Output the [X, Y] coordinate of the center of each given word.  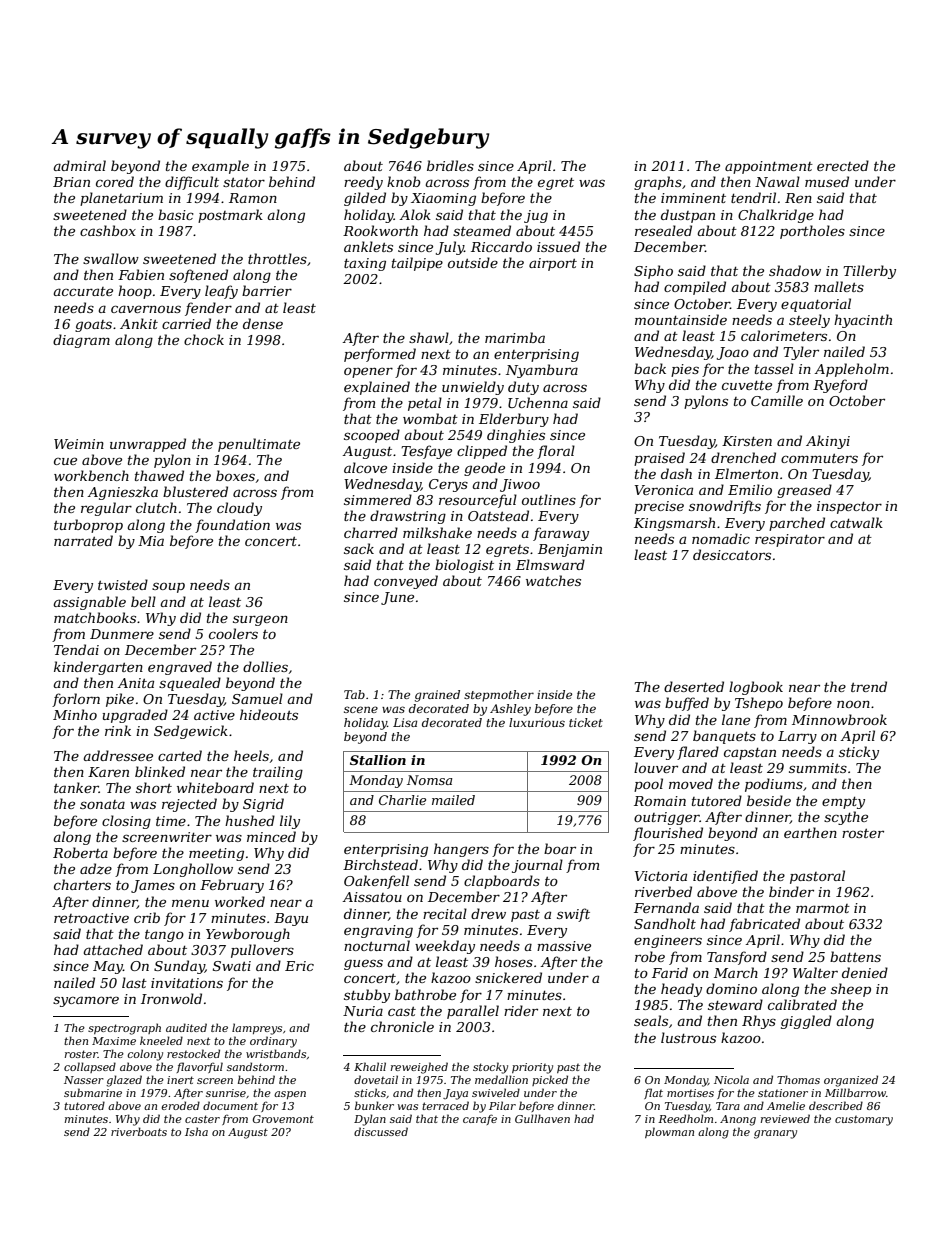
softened [198, 276]
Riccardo [501, 246]
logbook [756, 688]
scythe [846, 818]
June [397, 598]
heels [251, 755]
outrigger [667, 818]
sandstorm [255, 1066]
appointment [769, 167]
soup [168, 587]
